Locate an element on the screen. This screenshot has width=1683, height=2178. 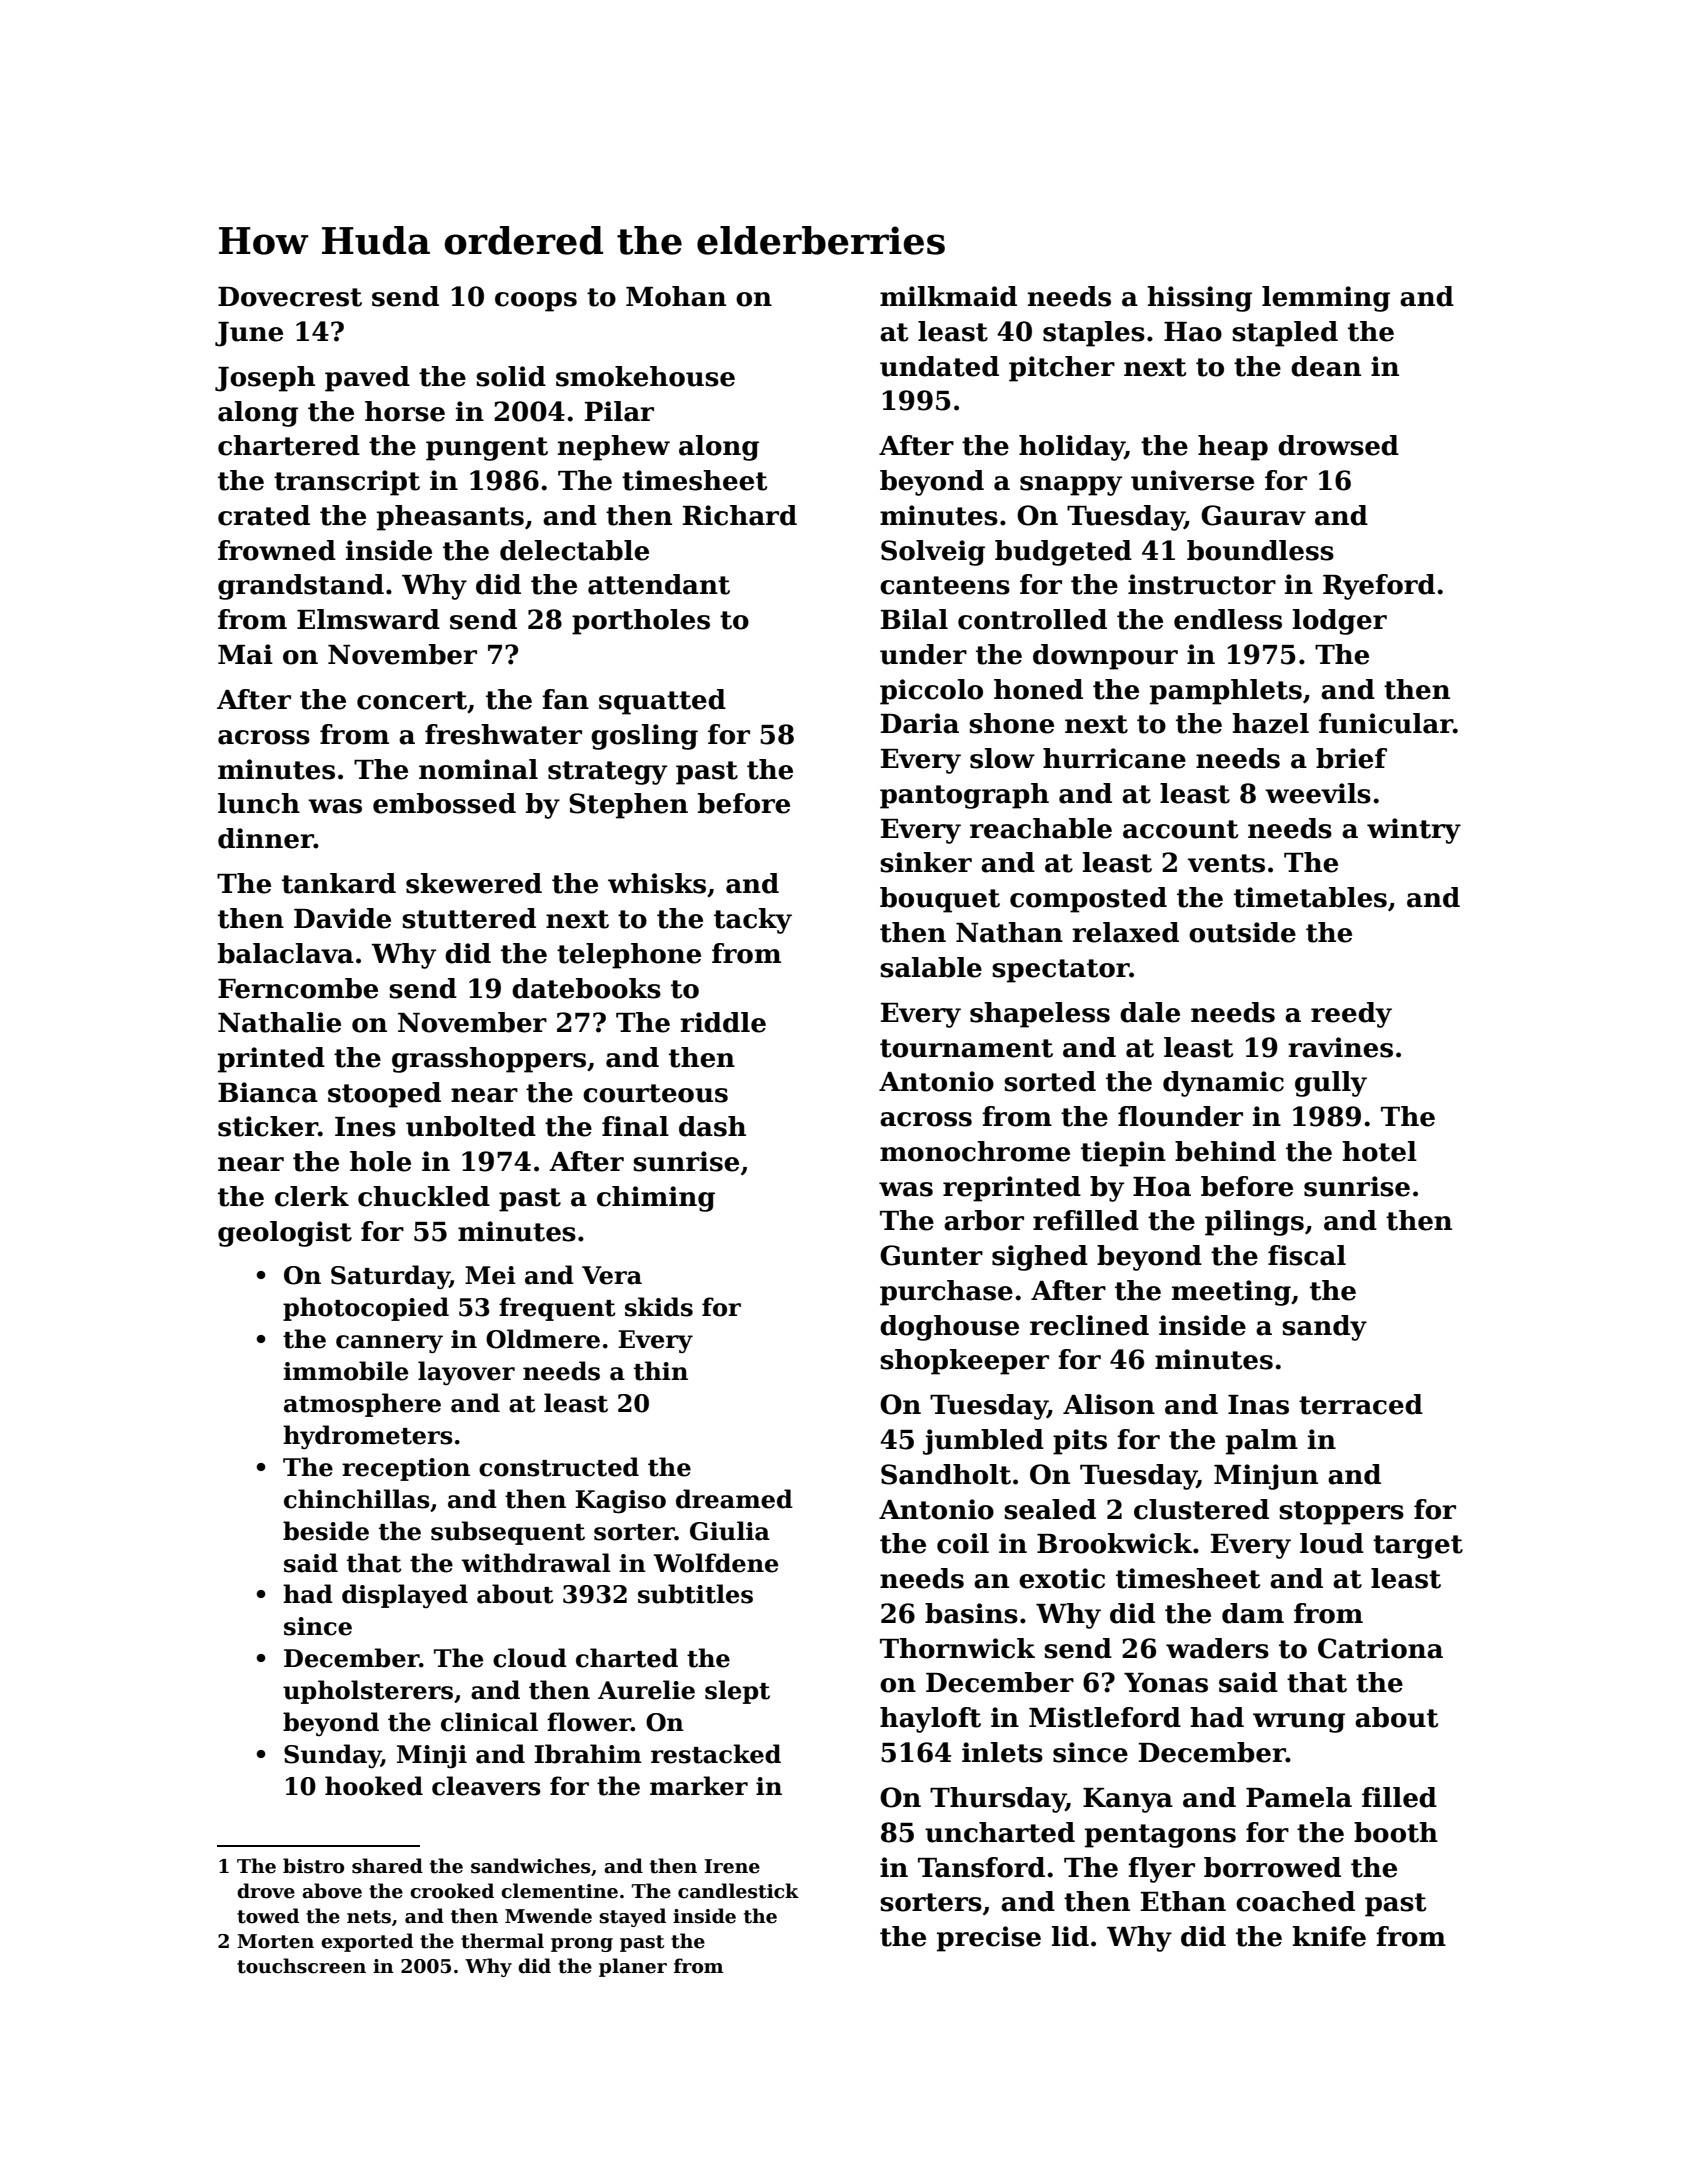
touchscreen is located at coordinates (301, 1966).
